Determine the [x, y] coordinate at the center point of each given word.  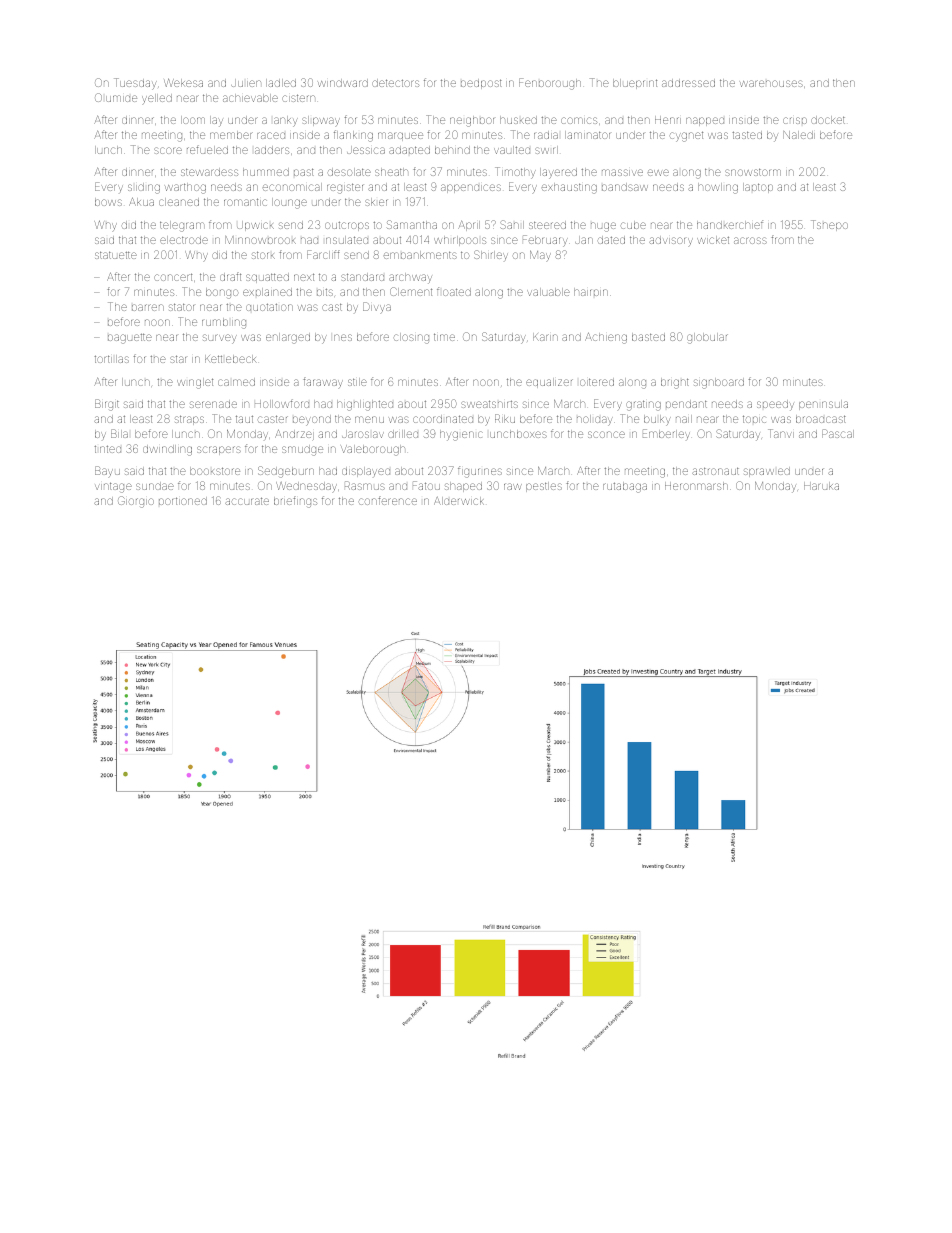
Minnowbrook [260, 240]
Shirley [491, 255]
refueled [207, 149]
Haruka [821, 486]
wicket [713, 240]
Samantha [412, 224]
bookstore [215, 471]
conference [388, 500]
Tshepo [829, 225]
